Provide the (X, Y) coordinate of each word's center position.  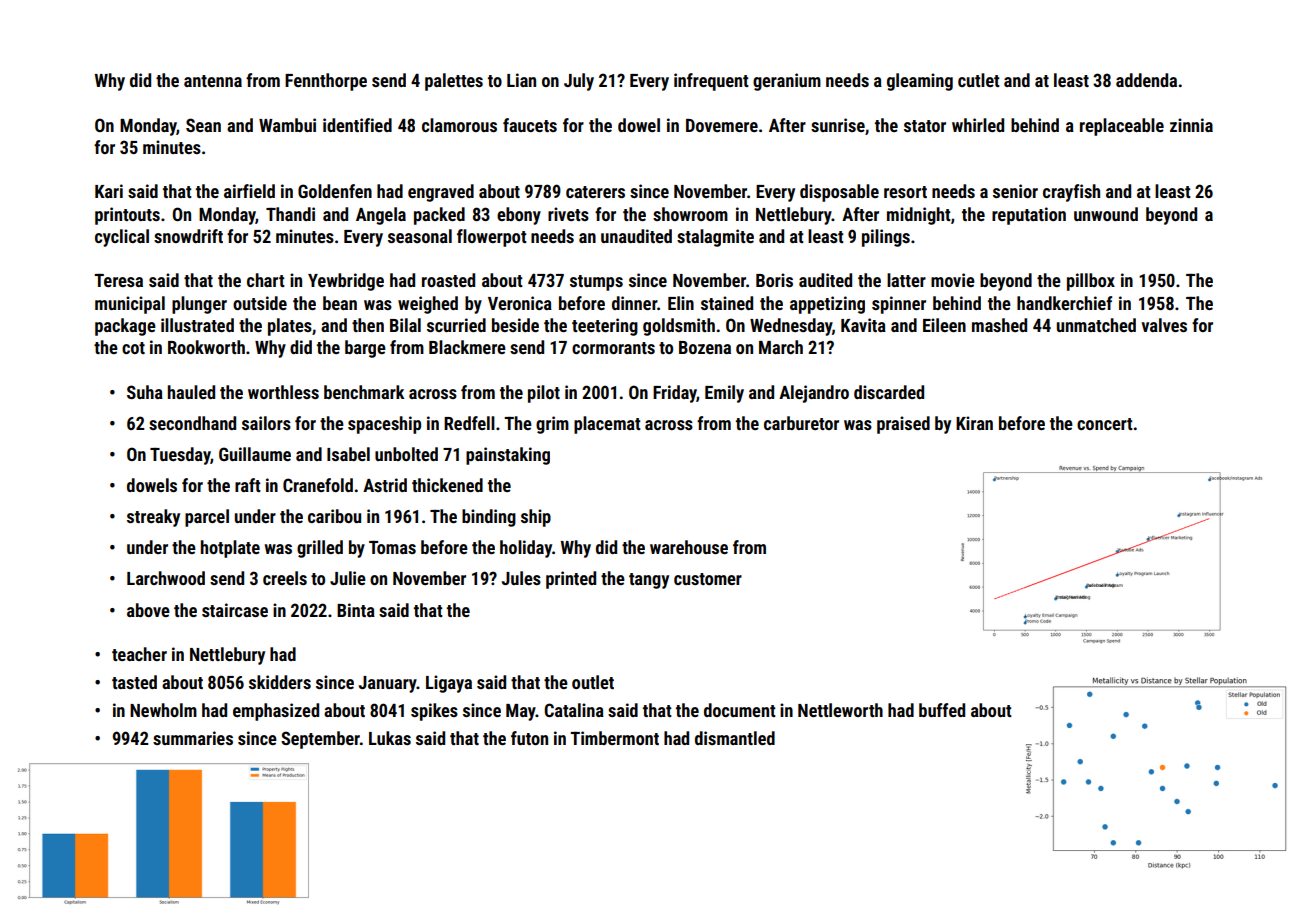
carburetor (801, 423)
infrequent (711, 82)
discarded (889, 392)
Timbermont (614, 738)
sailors (266, 423)
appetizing (827, 305)
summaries (193, 738)
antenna (213, 81)
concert (1105, 424)
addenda (1146, 80)
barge (365, 349)
